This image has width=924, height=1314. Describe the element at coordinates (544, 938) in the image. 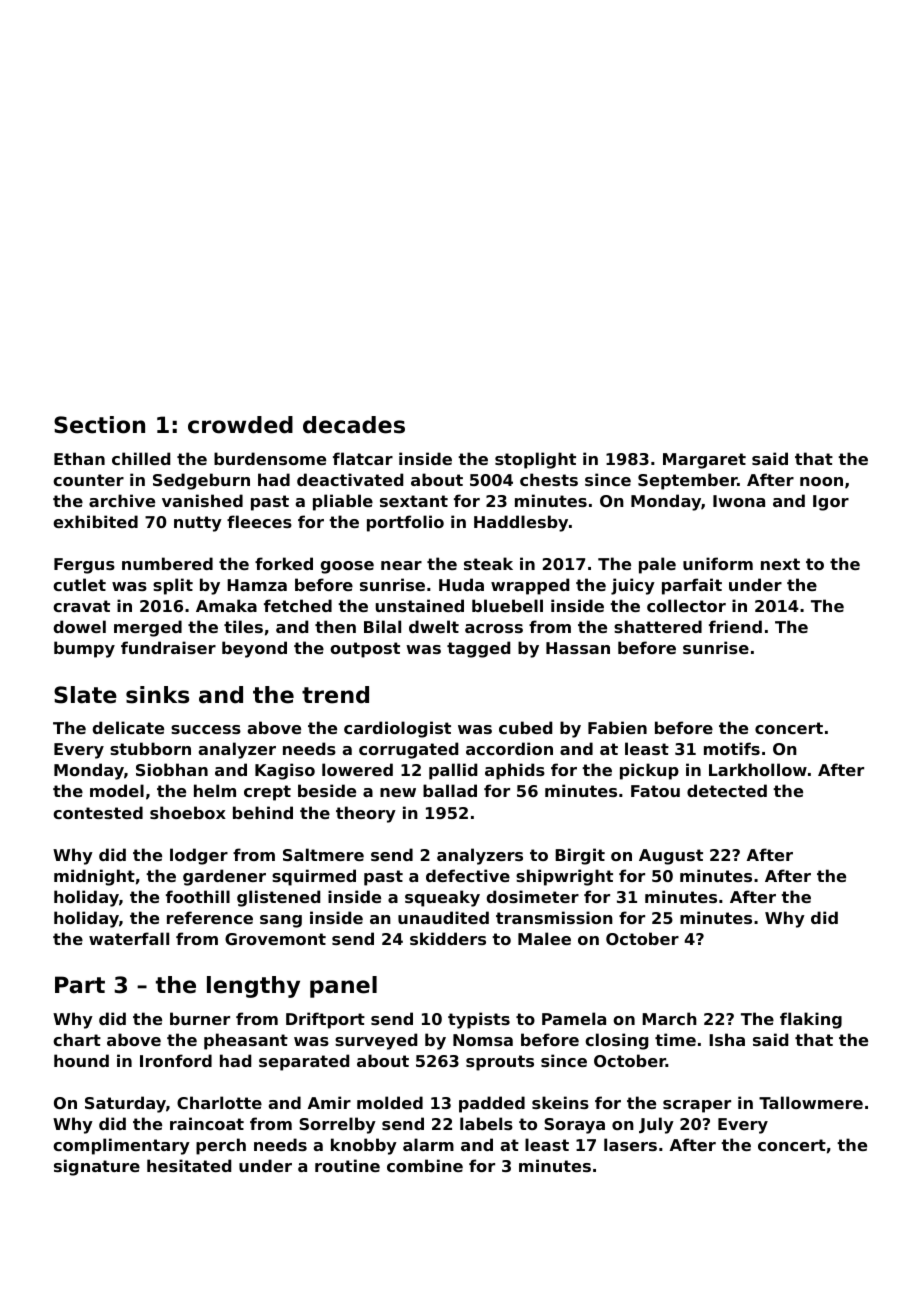

I see `Malee` at that location.
